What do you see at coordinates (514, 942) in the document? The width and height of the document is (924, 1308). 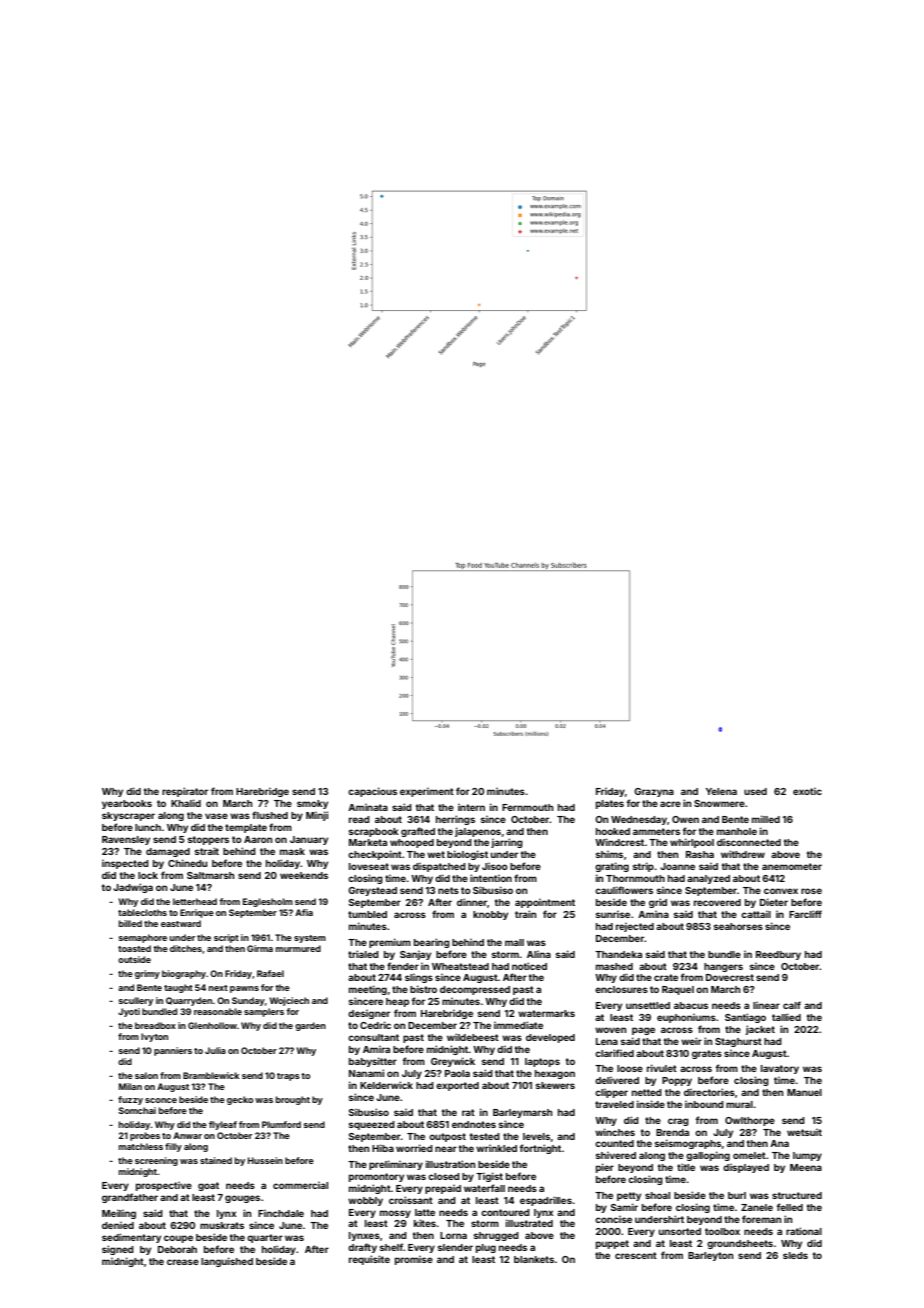 I see `mall` at bounding box center [514, 942].
